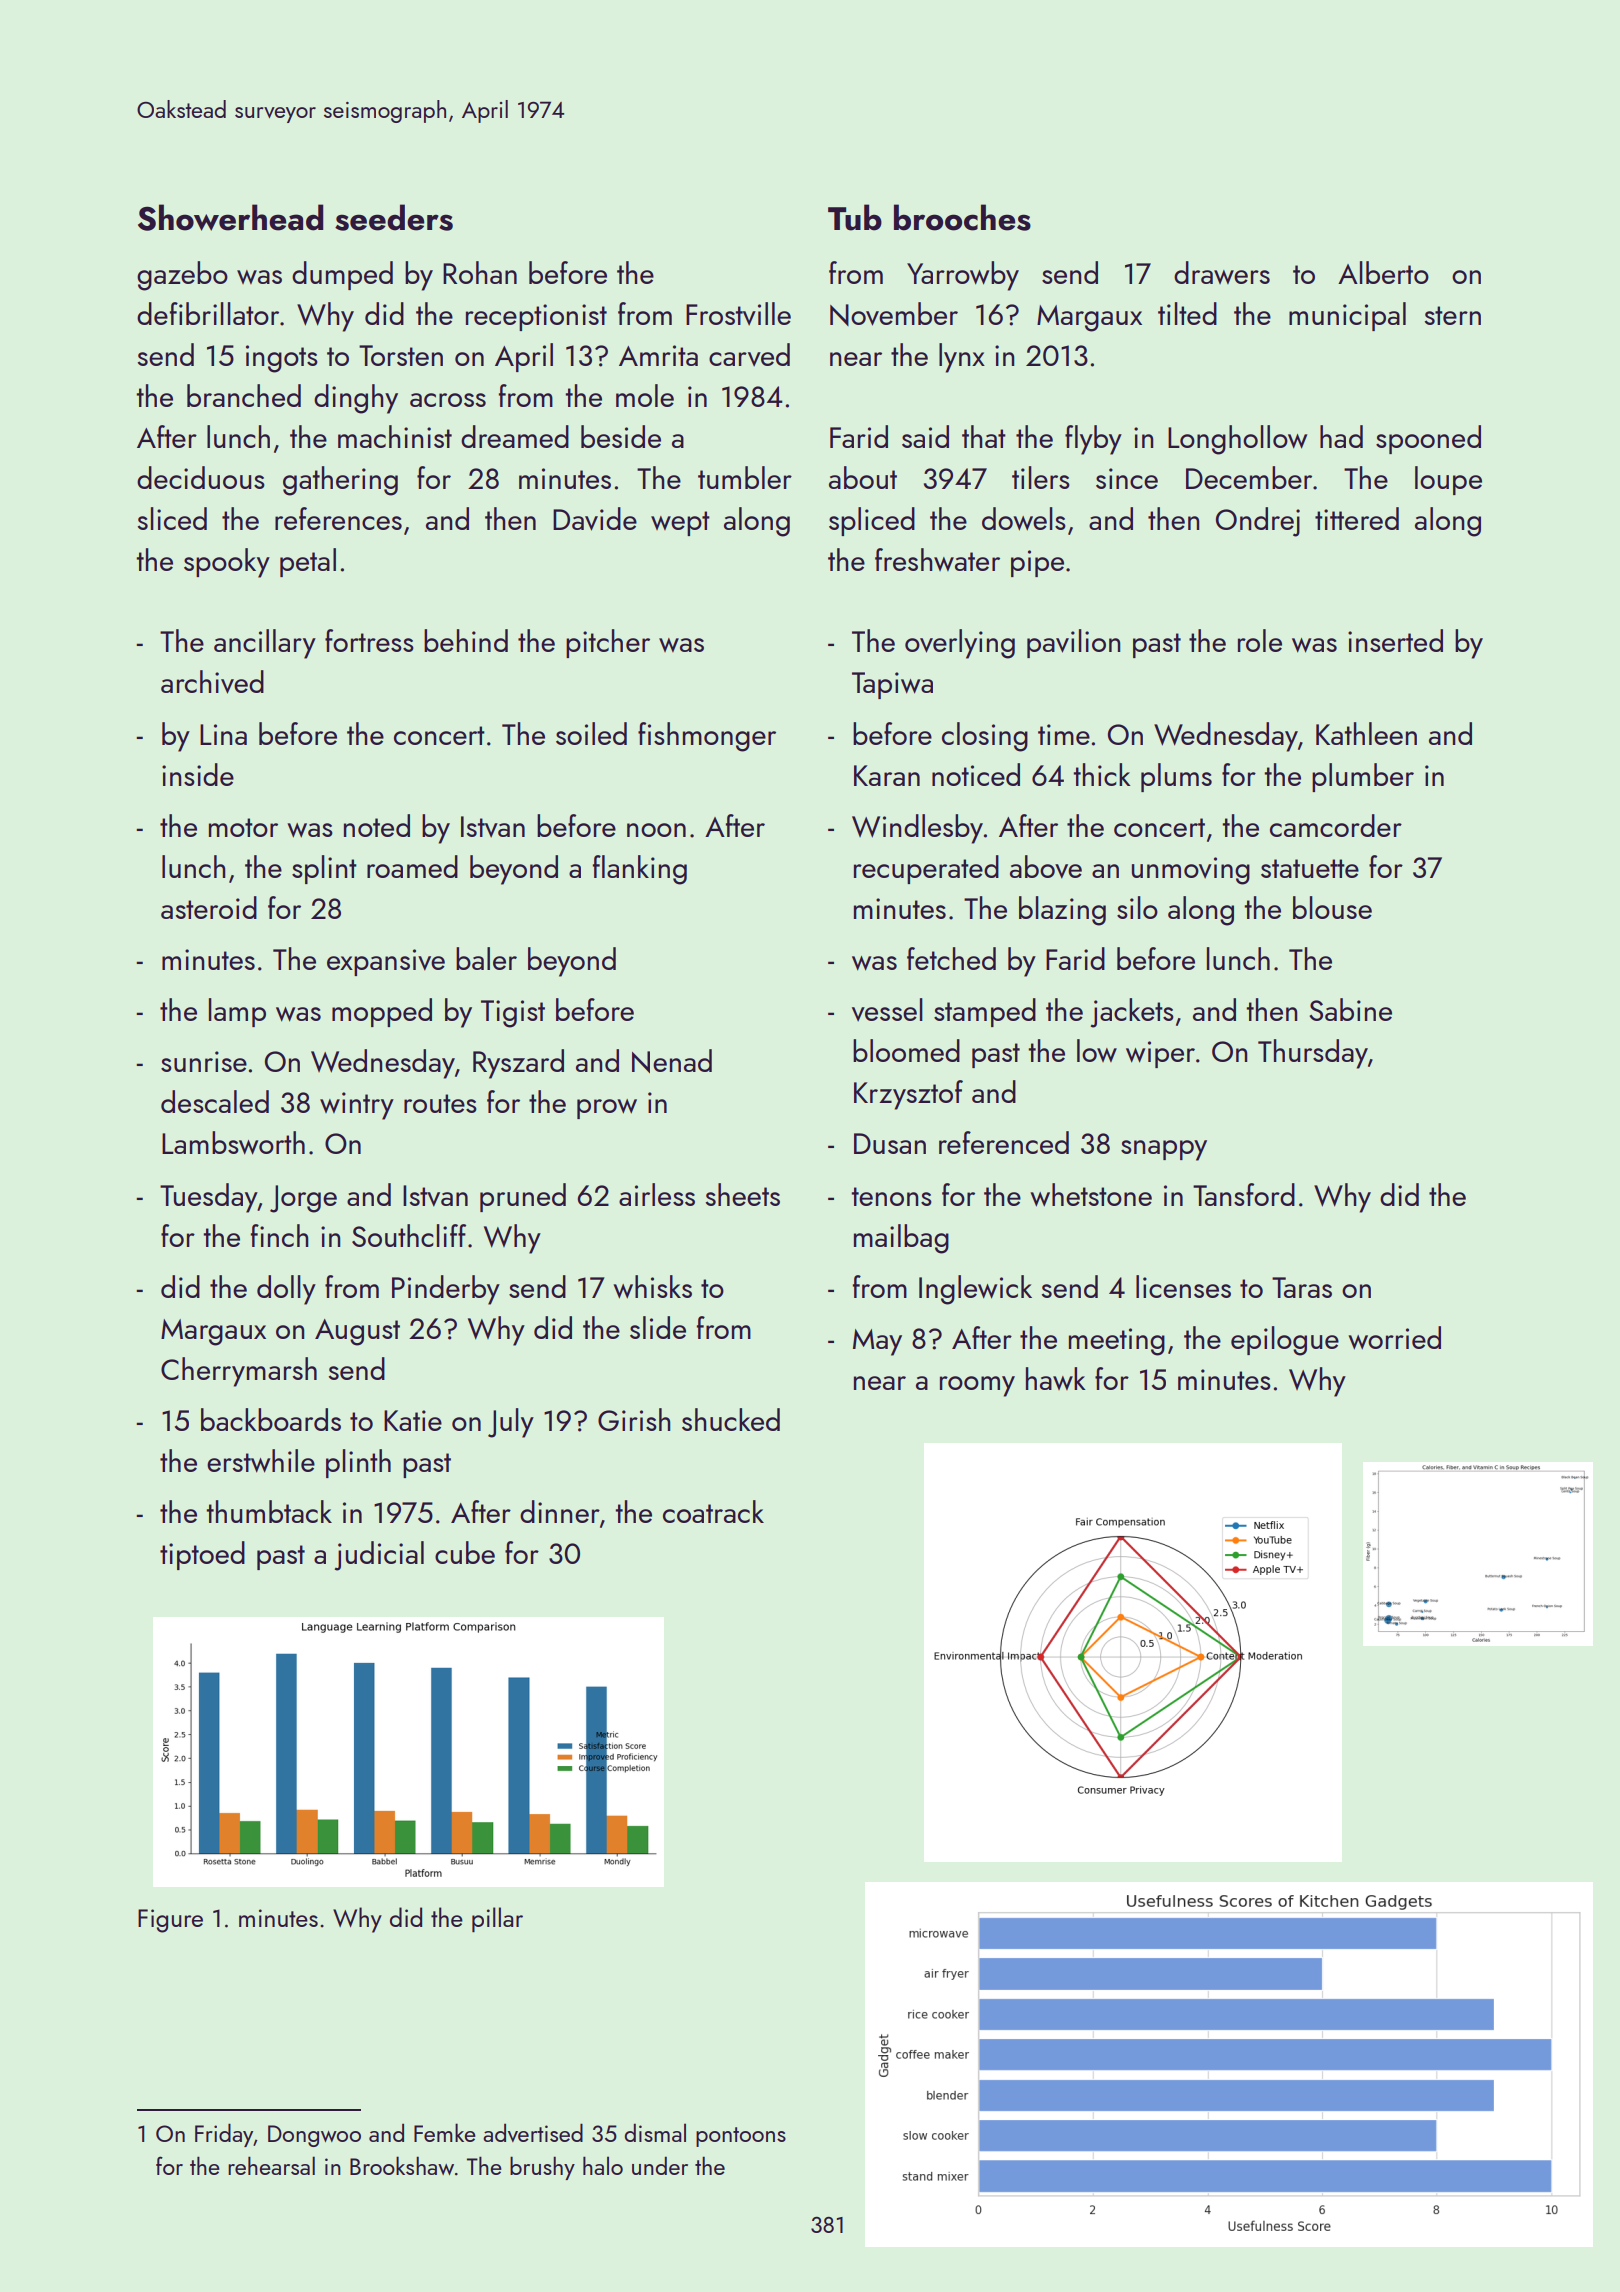 The width and height of the screenshot is (1620, 2292). What do you see at coordinates (1176, 777) in the screenshot?
I see `plums` at bounding box center [1176, 777].
